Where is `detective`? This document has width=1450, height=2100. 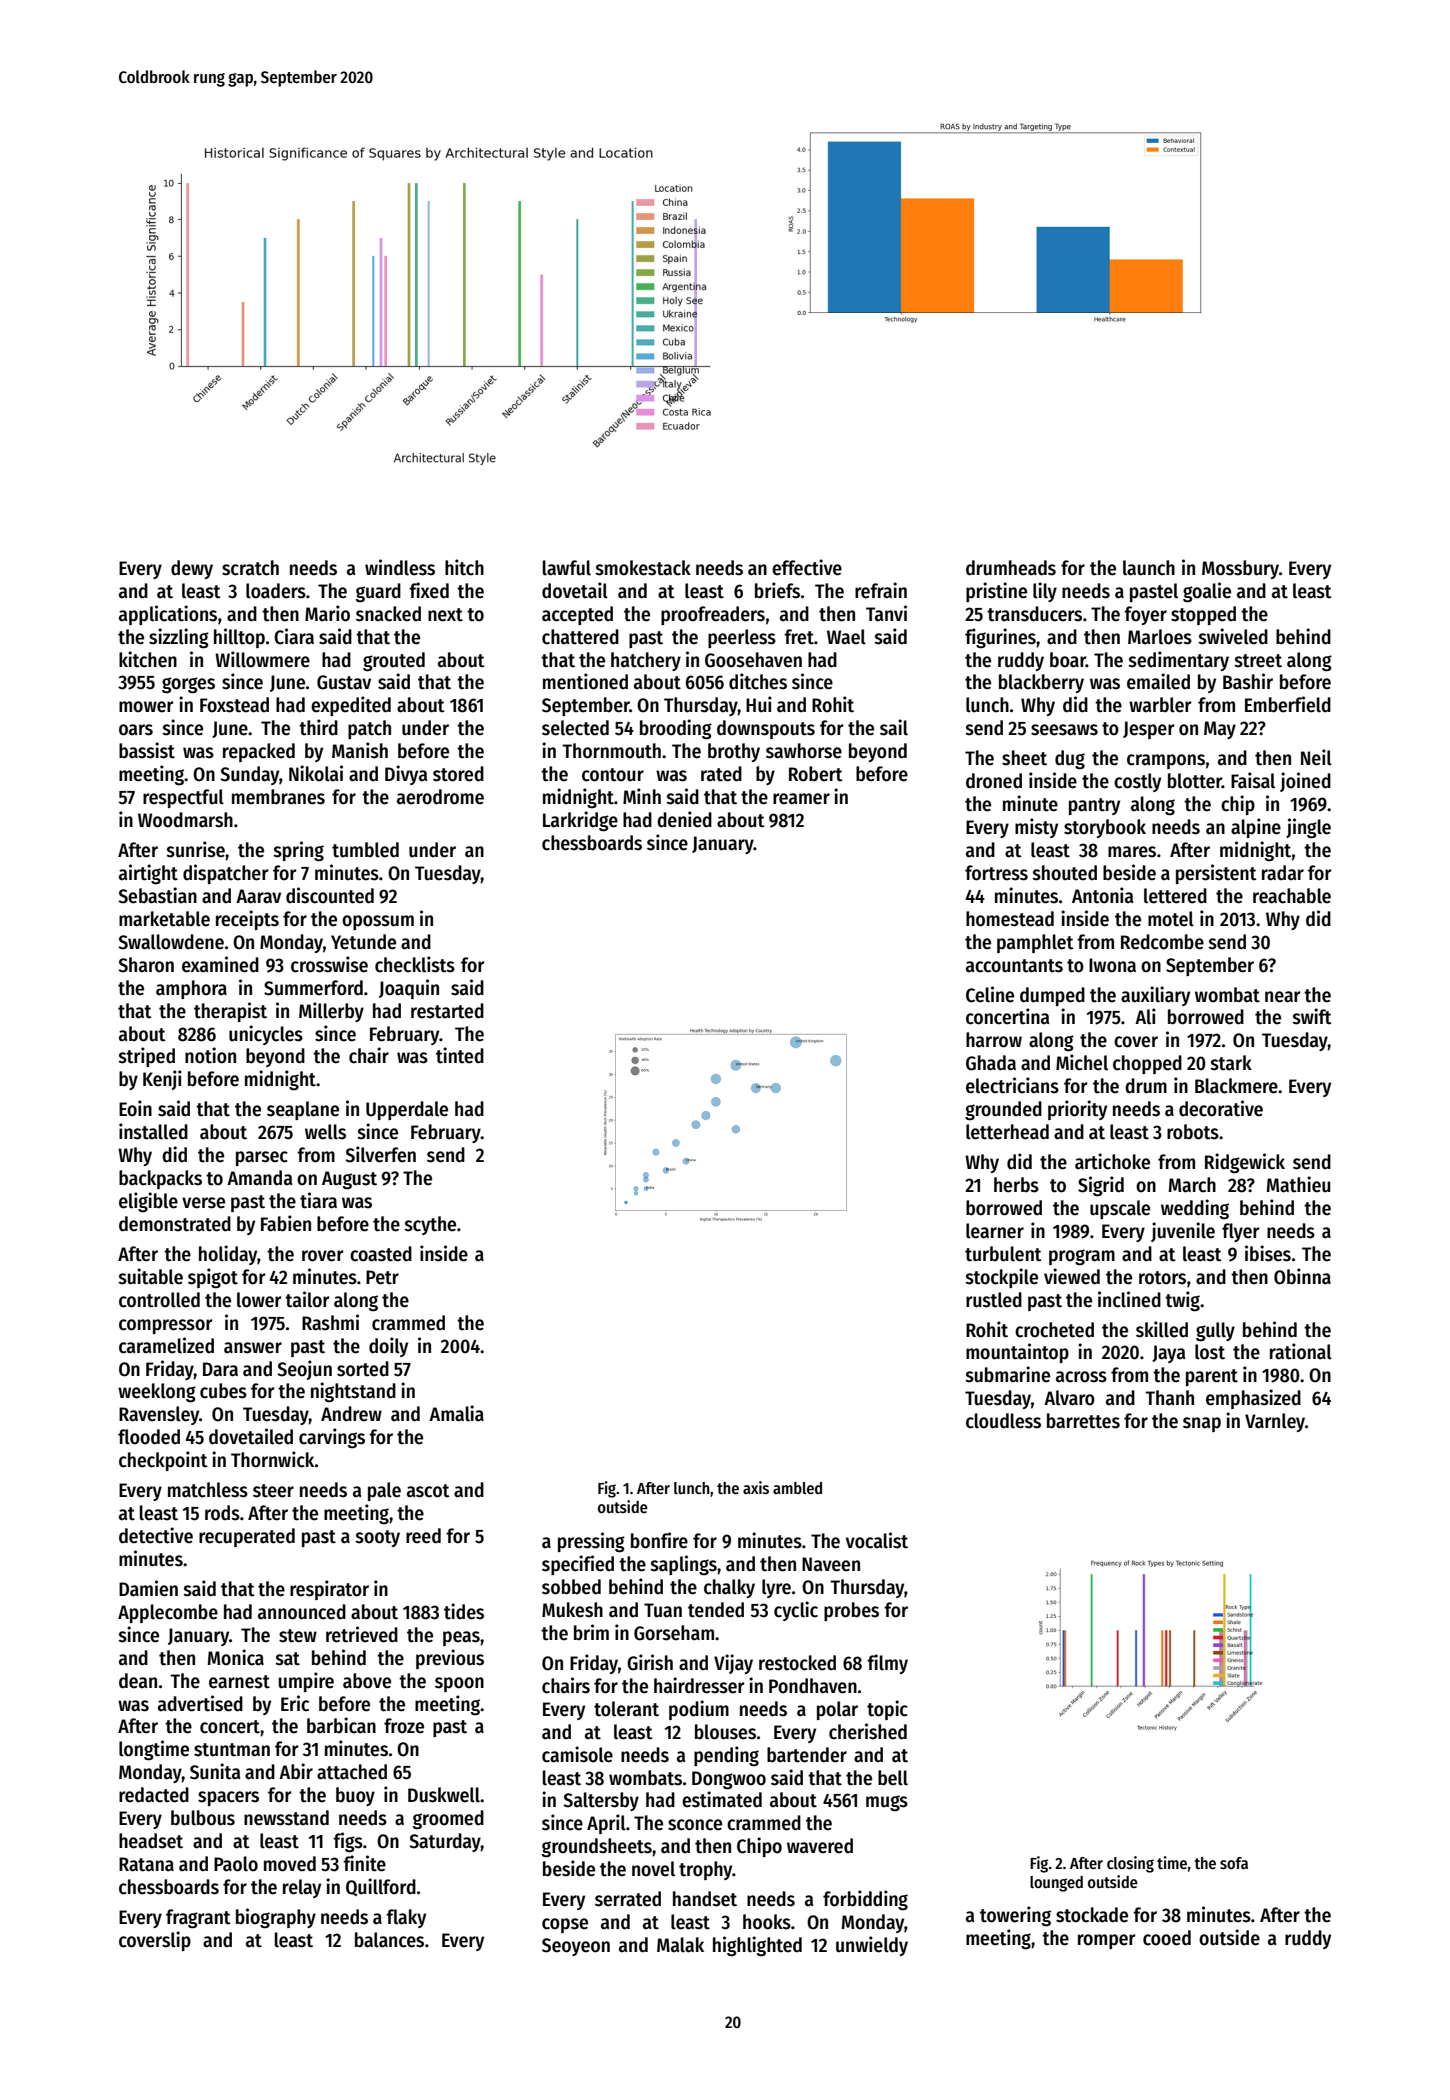 detective is located at coordinates (156, 1535).
